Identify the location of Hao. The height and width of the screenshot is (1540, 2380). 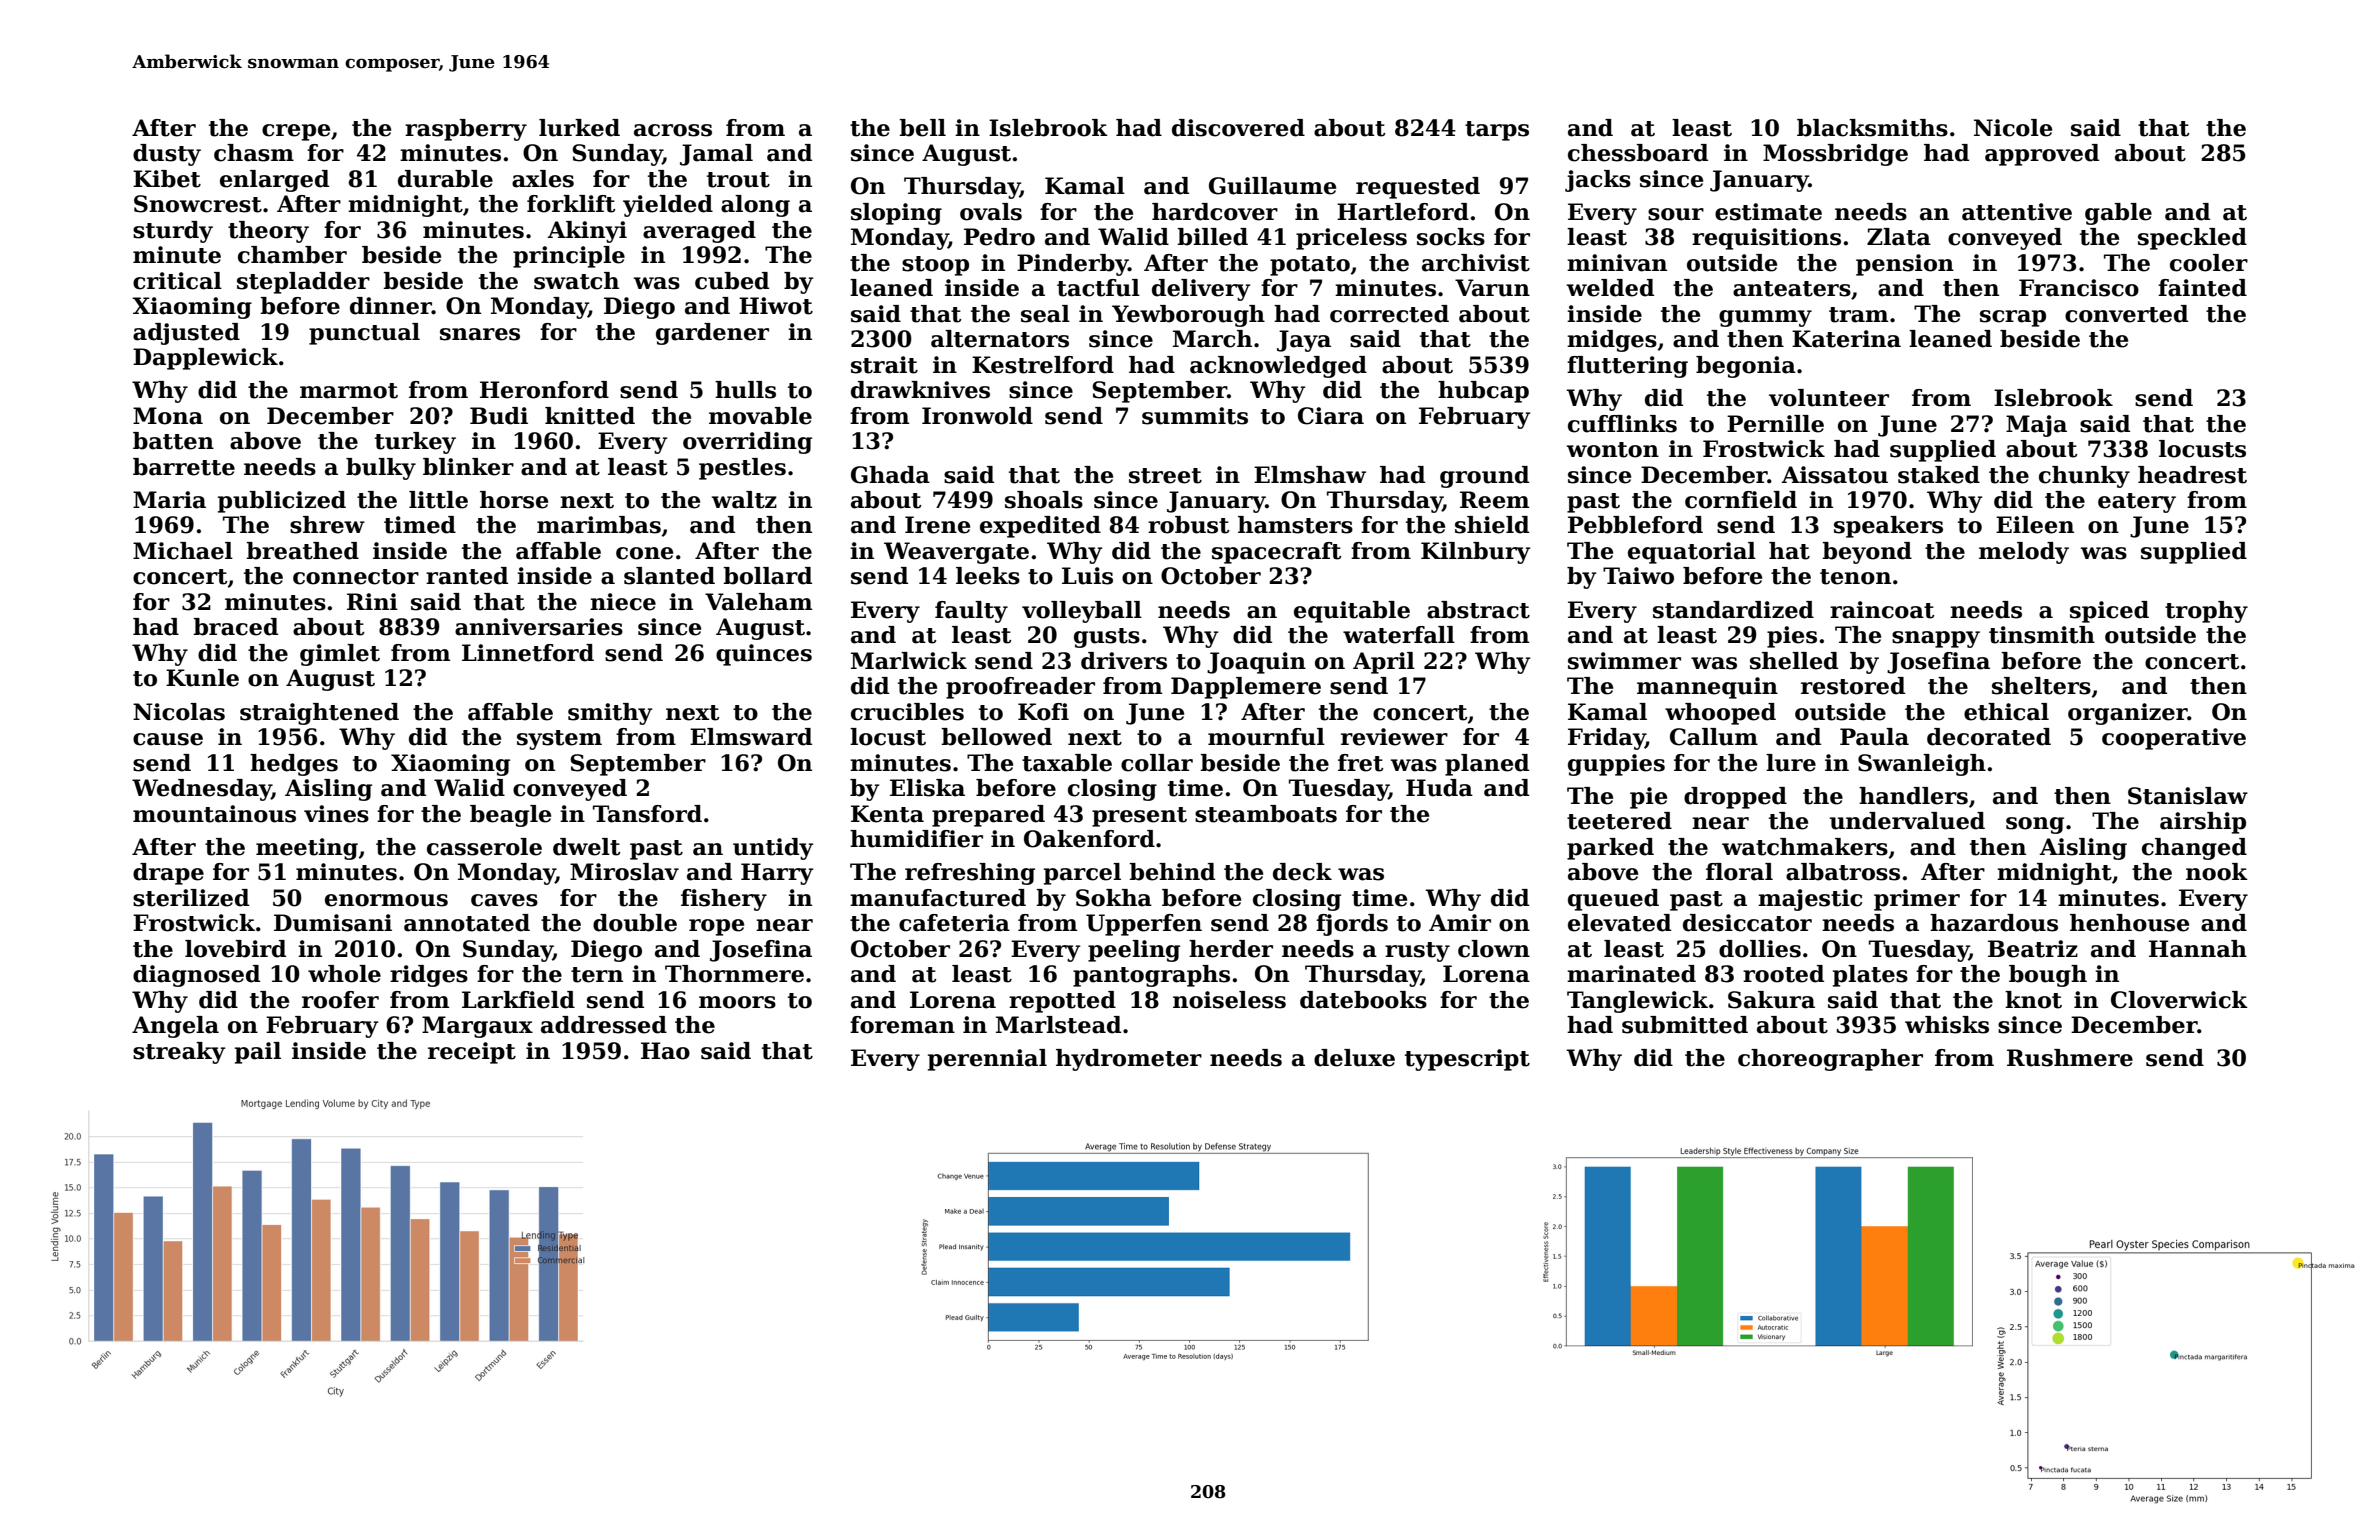
(665, 1051).
